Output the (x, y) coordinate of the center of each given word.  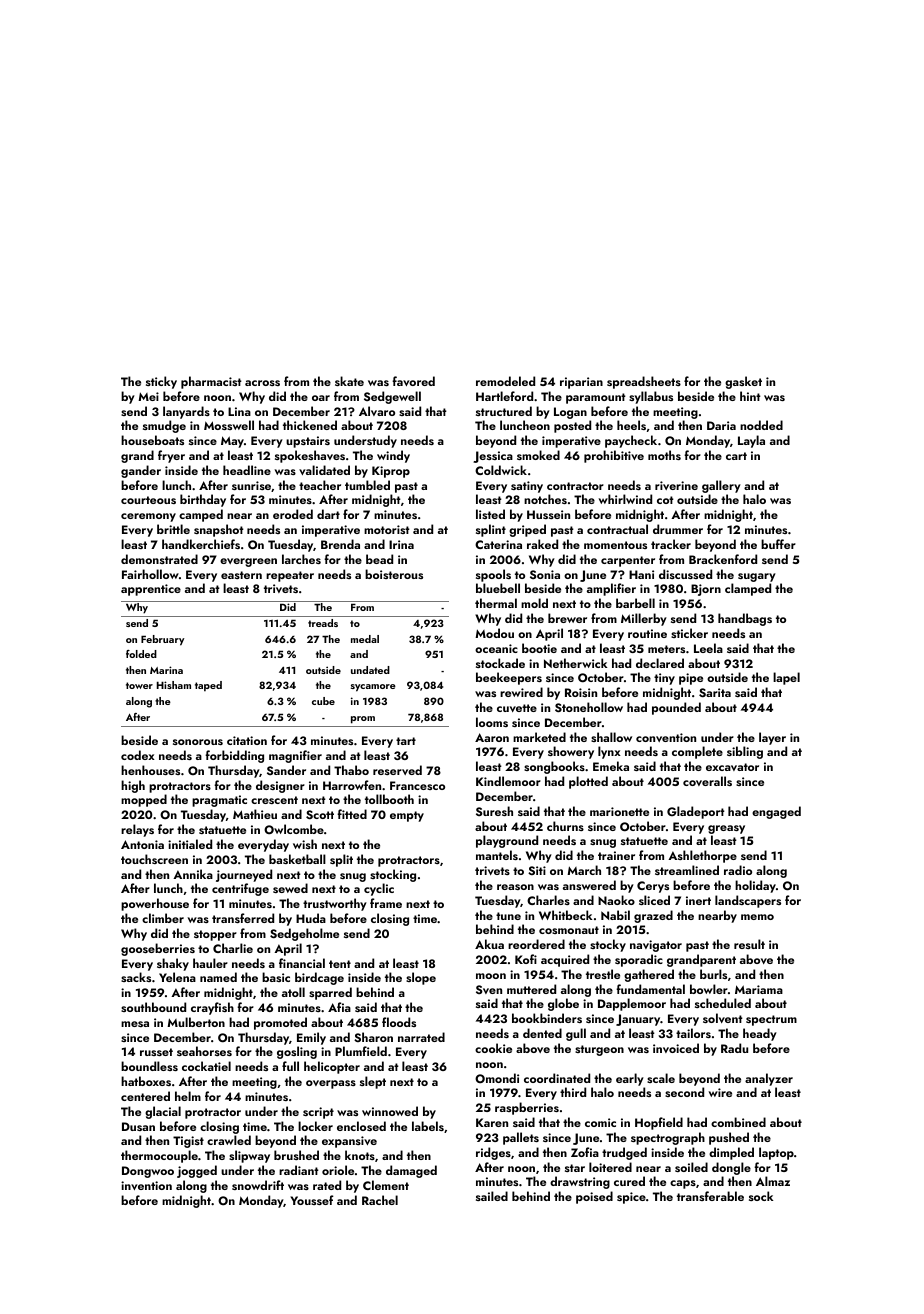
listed (490, 514)
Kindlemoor (508, 781)
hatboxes (146, 1081)
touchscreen (154, 859)
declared (660, 663)
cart (736, 456)
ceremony (148, 517)
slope (421, 978)
